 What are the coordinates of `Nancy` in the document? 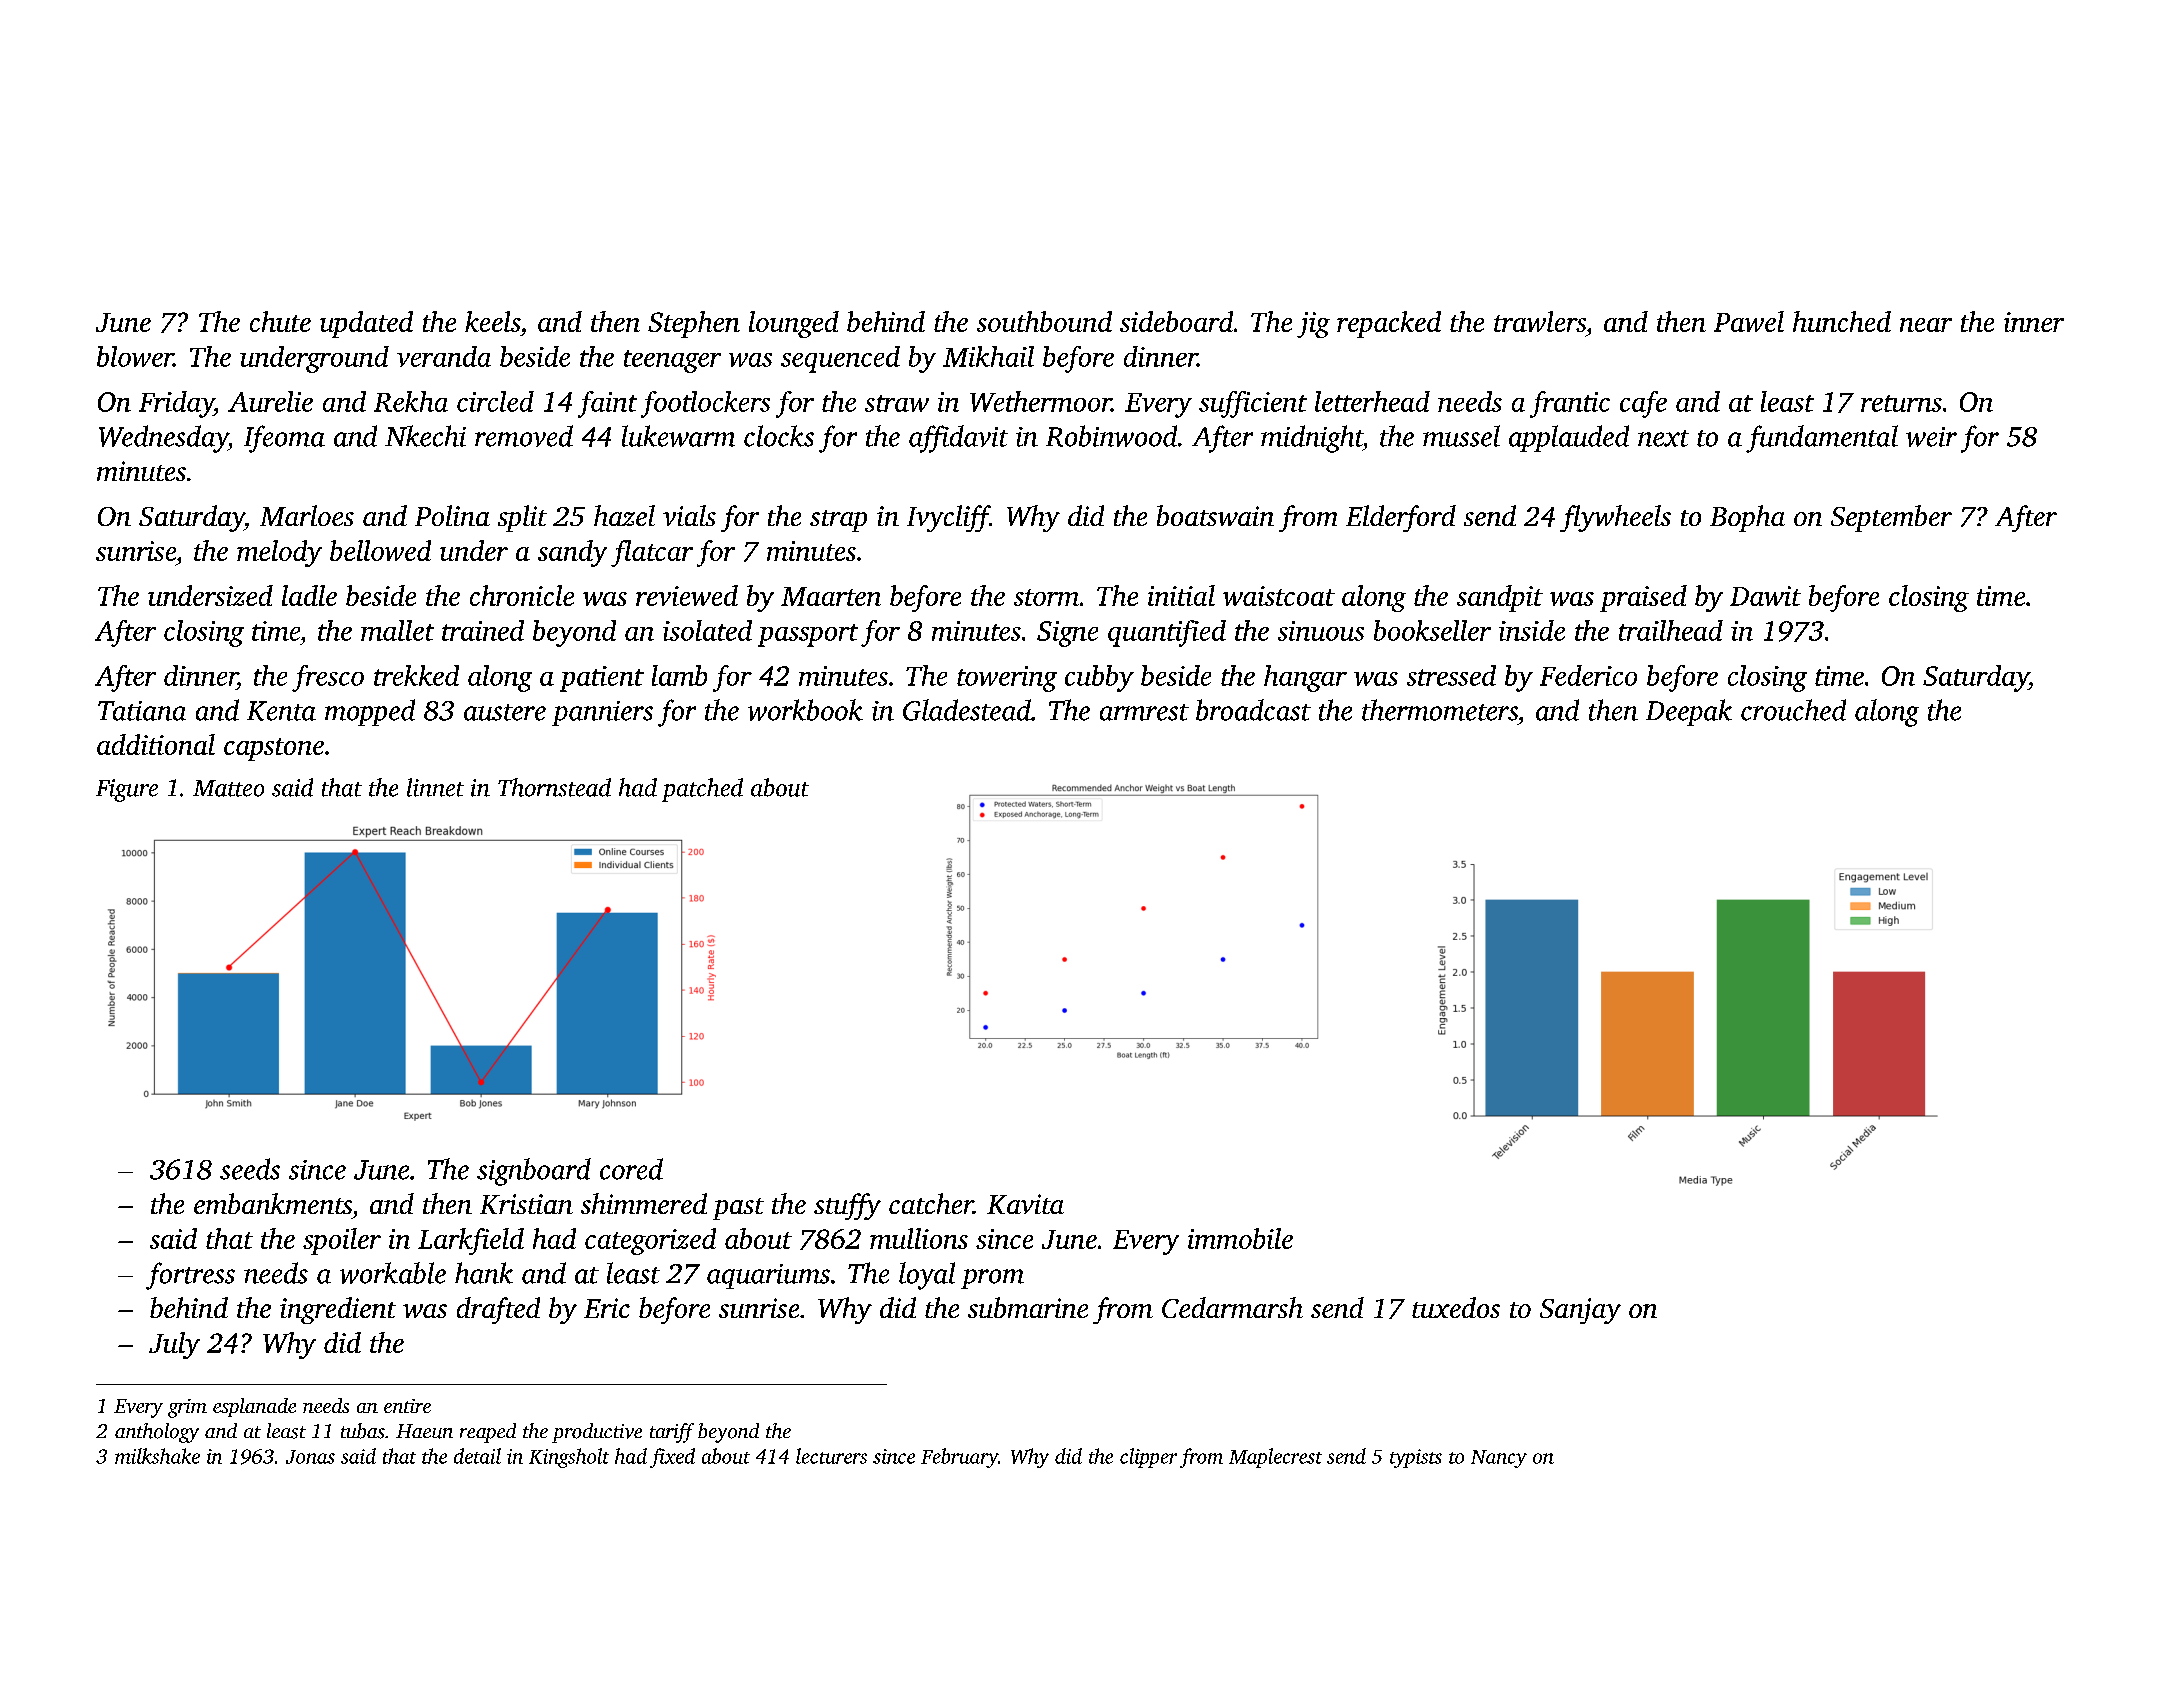 It's located at (1499, 1459).
